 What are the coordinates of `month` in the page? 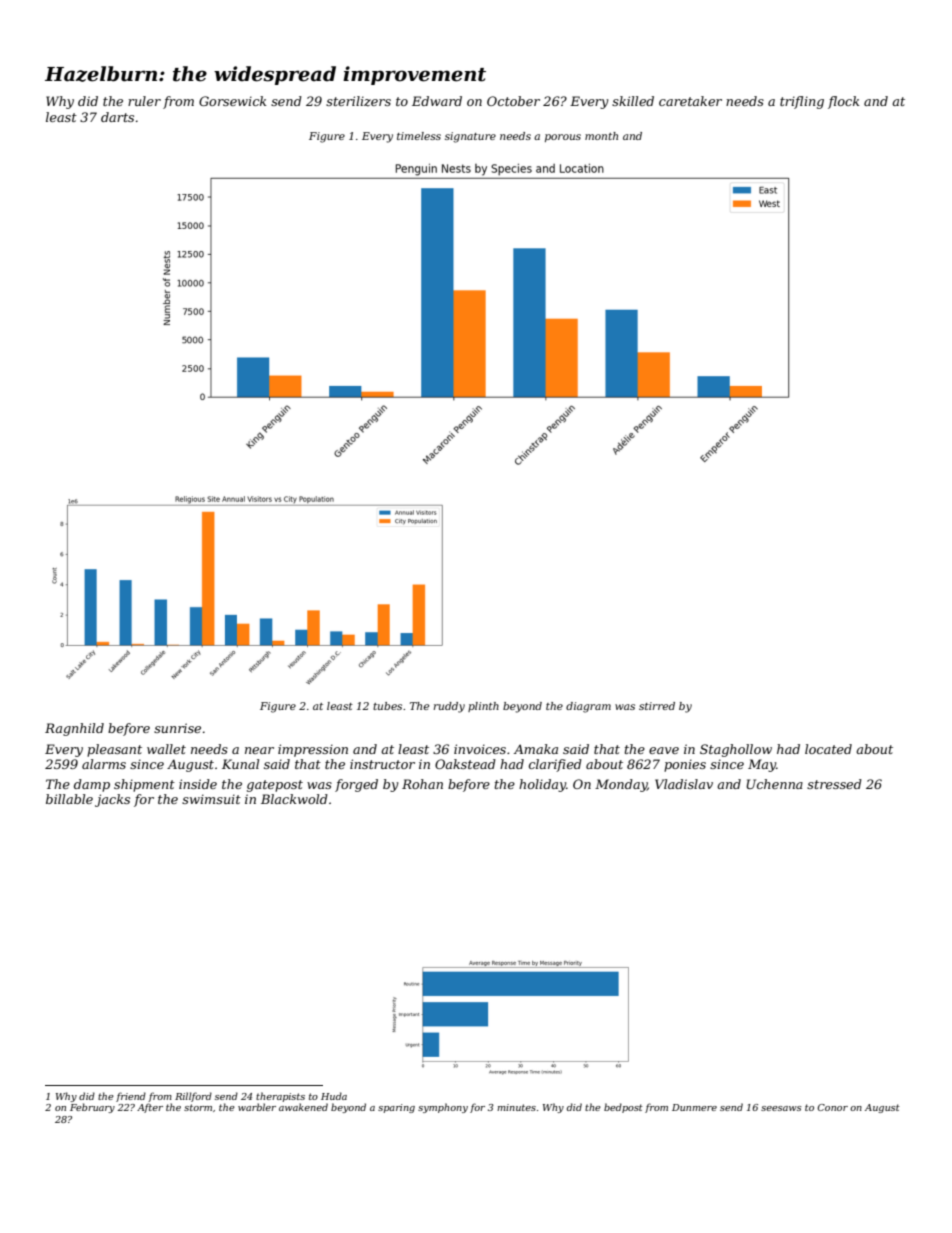 It's located at (601, 136).
